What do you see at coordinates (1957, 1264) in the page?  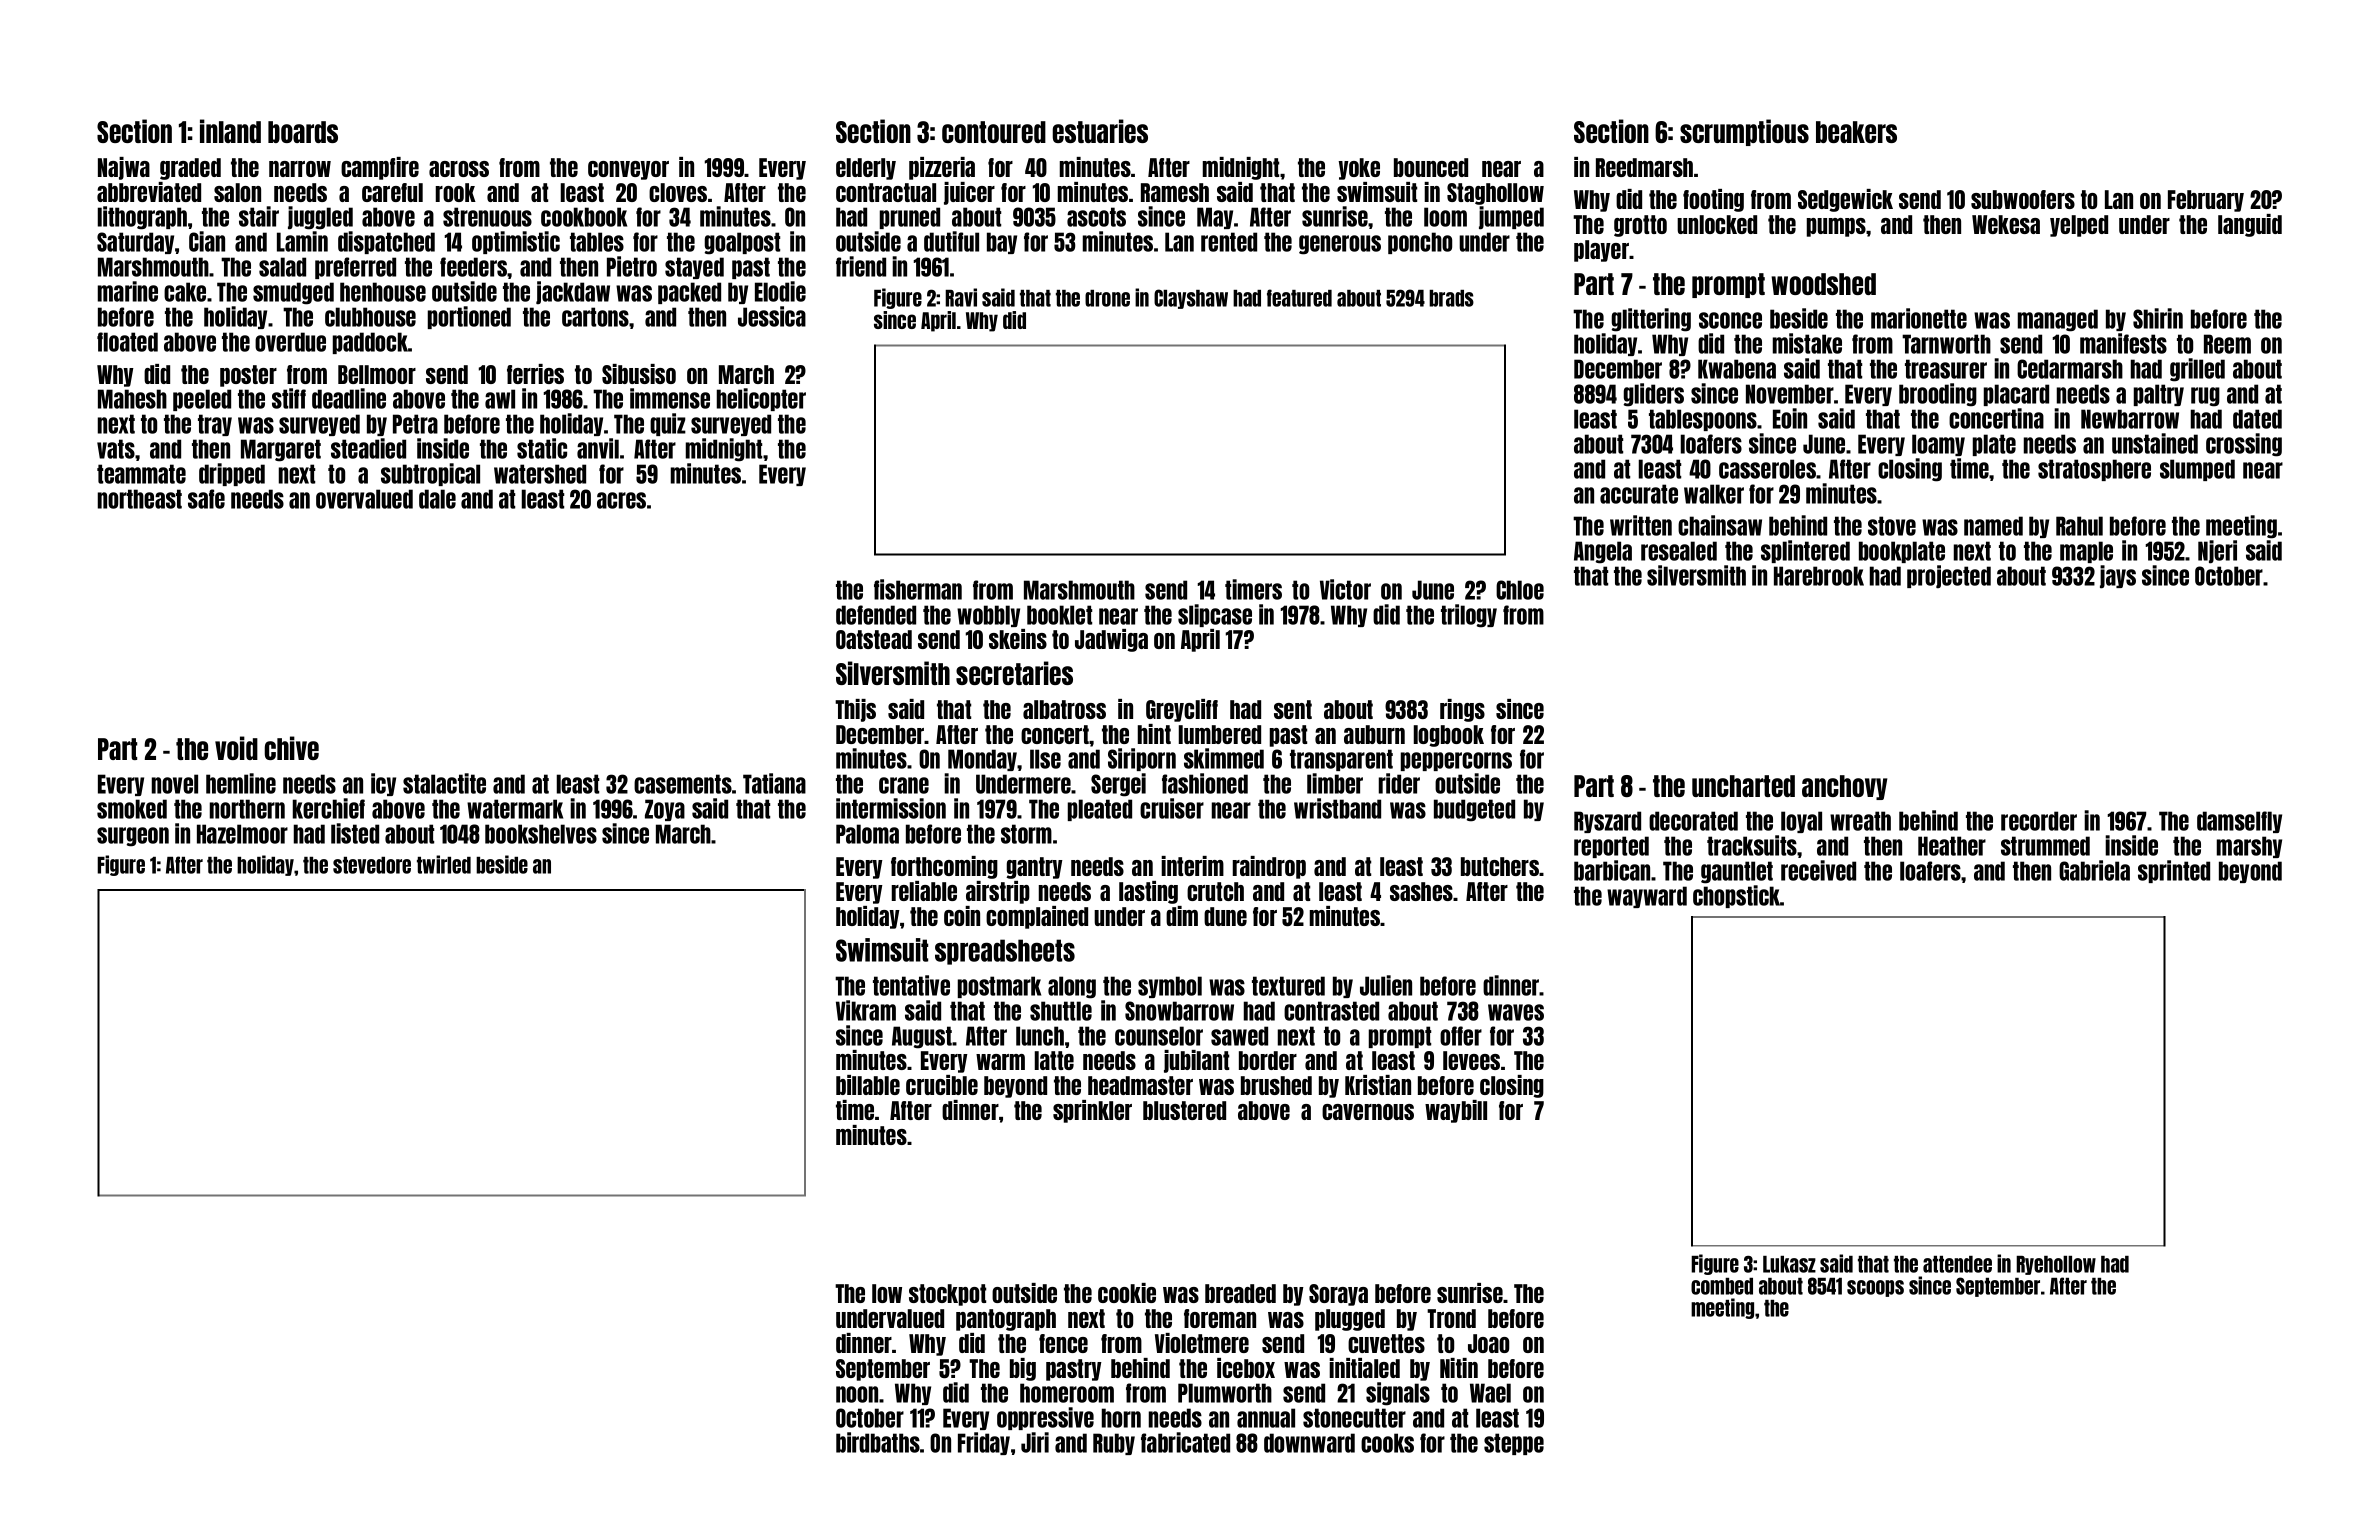 I see `attendee` at bounding box center [1957, 1264].
